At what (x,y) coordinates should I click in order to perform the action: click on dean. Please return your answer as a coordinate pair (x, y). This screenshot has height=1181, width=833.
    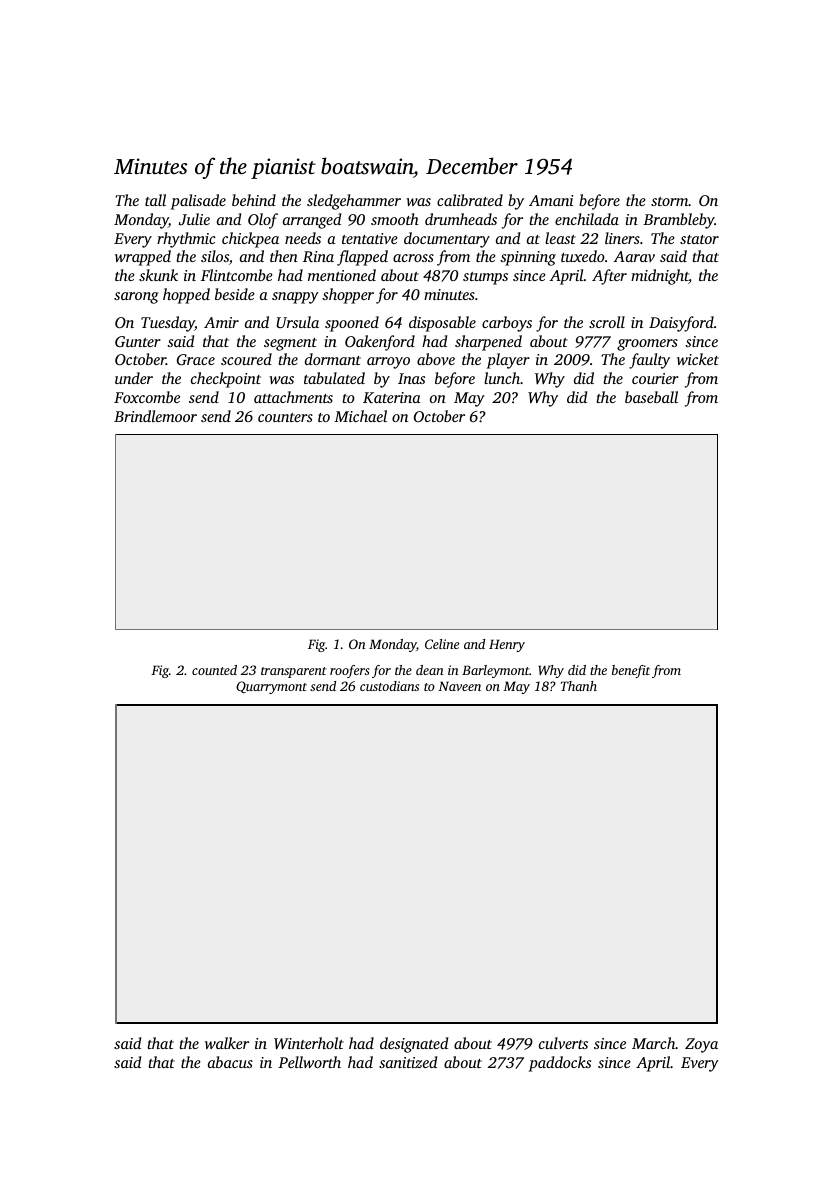
    Looking at the image, I should click on (430, 670).
